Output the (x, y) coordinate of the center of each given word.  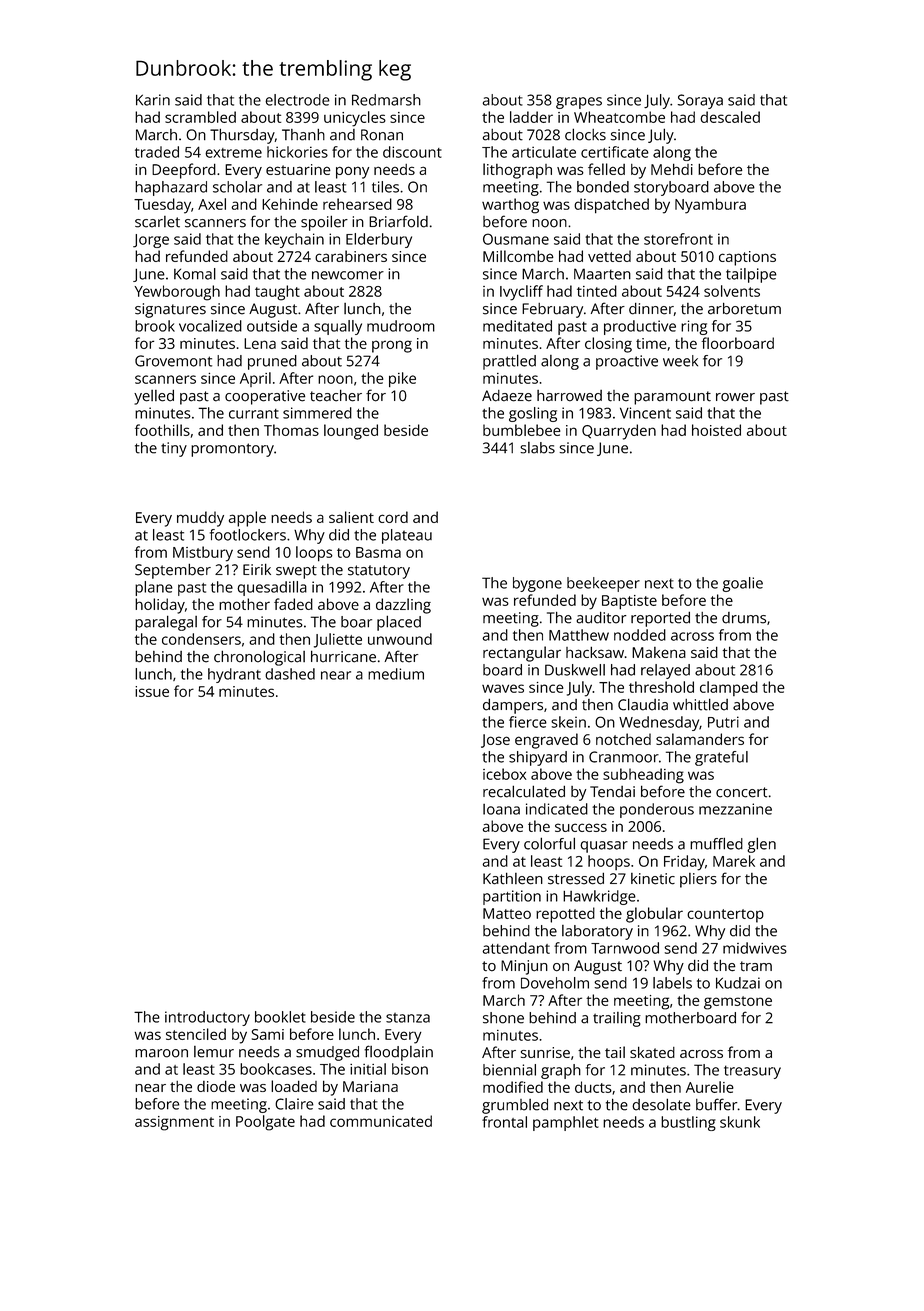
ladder (531, 117)
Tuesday (162, 206)
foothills (162, 430)
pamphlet (566, 1123)
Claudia (643, 704)
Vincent (645, 413)
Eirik (257, 569)
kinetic (653, 879)
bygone (537, 584)
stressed (576, 878)
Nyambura (710, 206)
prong (392, 346)
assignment (174, 1123)
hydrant (234, 675)
